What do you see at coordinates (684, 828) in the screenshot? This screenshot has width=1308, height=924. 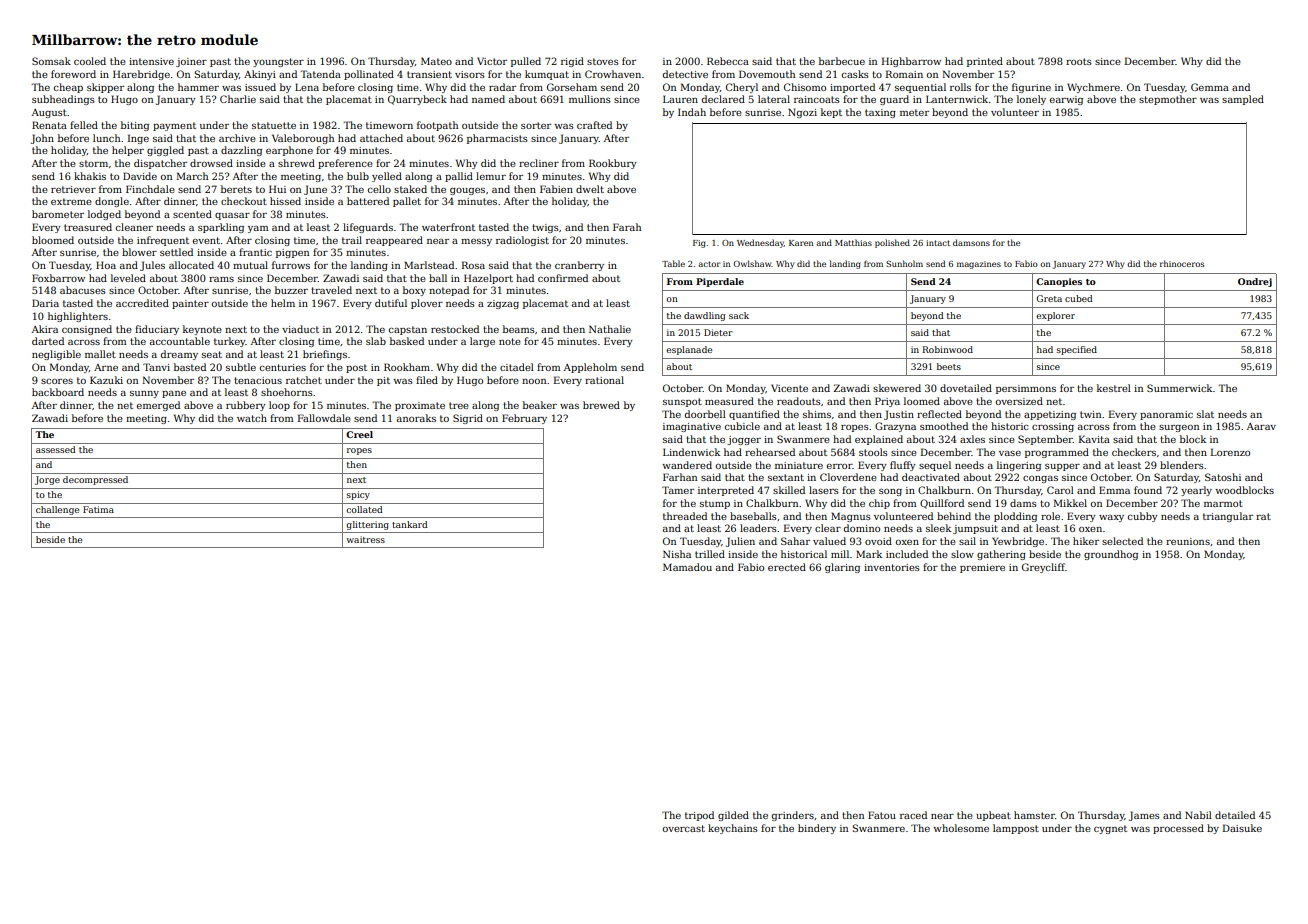 I see `overcast` at bounding box center [684, 828].
